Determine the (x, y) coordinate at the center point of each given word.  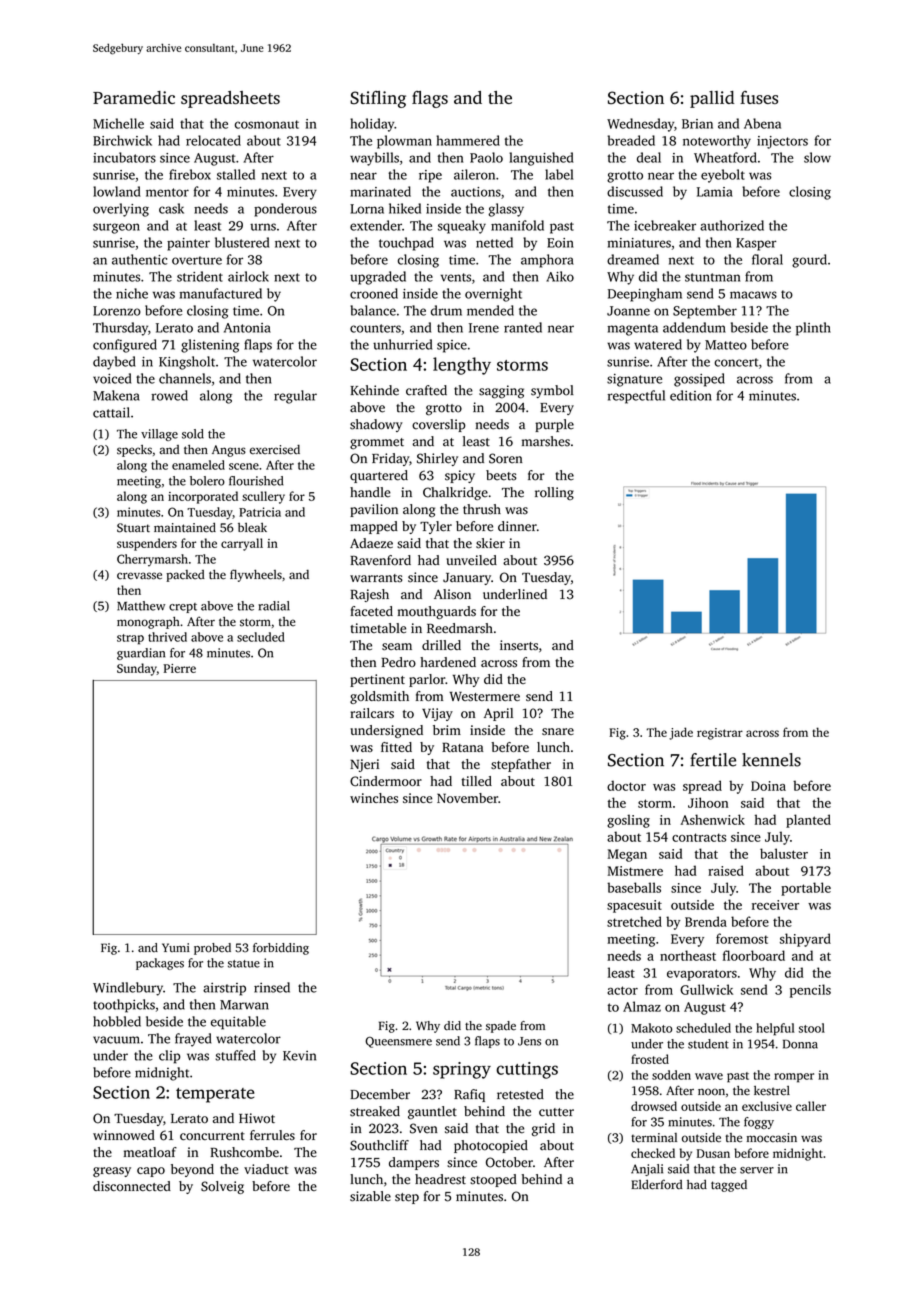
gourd (809, 261)
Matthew (141, 606)
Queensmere (398, 1042)
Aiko (560, 276)
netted (494, 242)
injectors (782, 142)
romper (794, 1078)
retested (520, 1094)
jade (681, 733)
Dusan (713, 1153)
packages (160, 964)
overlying (121, 210)
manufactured (220, 293)
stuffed (235, 1055)
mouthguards (437, 612)
